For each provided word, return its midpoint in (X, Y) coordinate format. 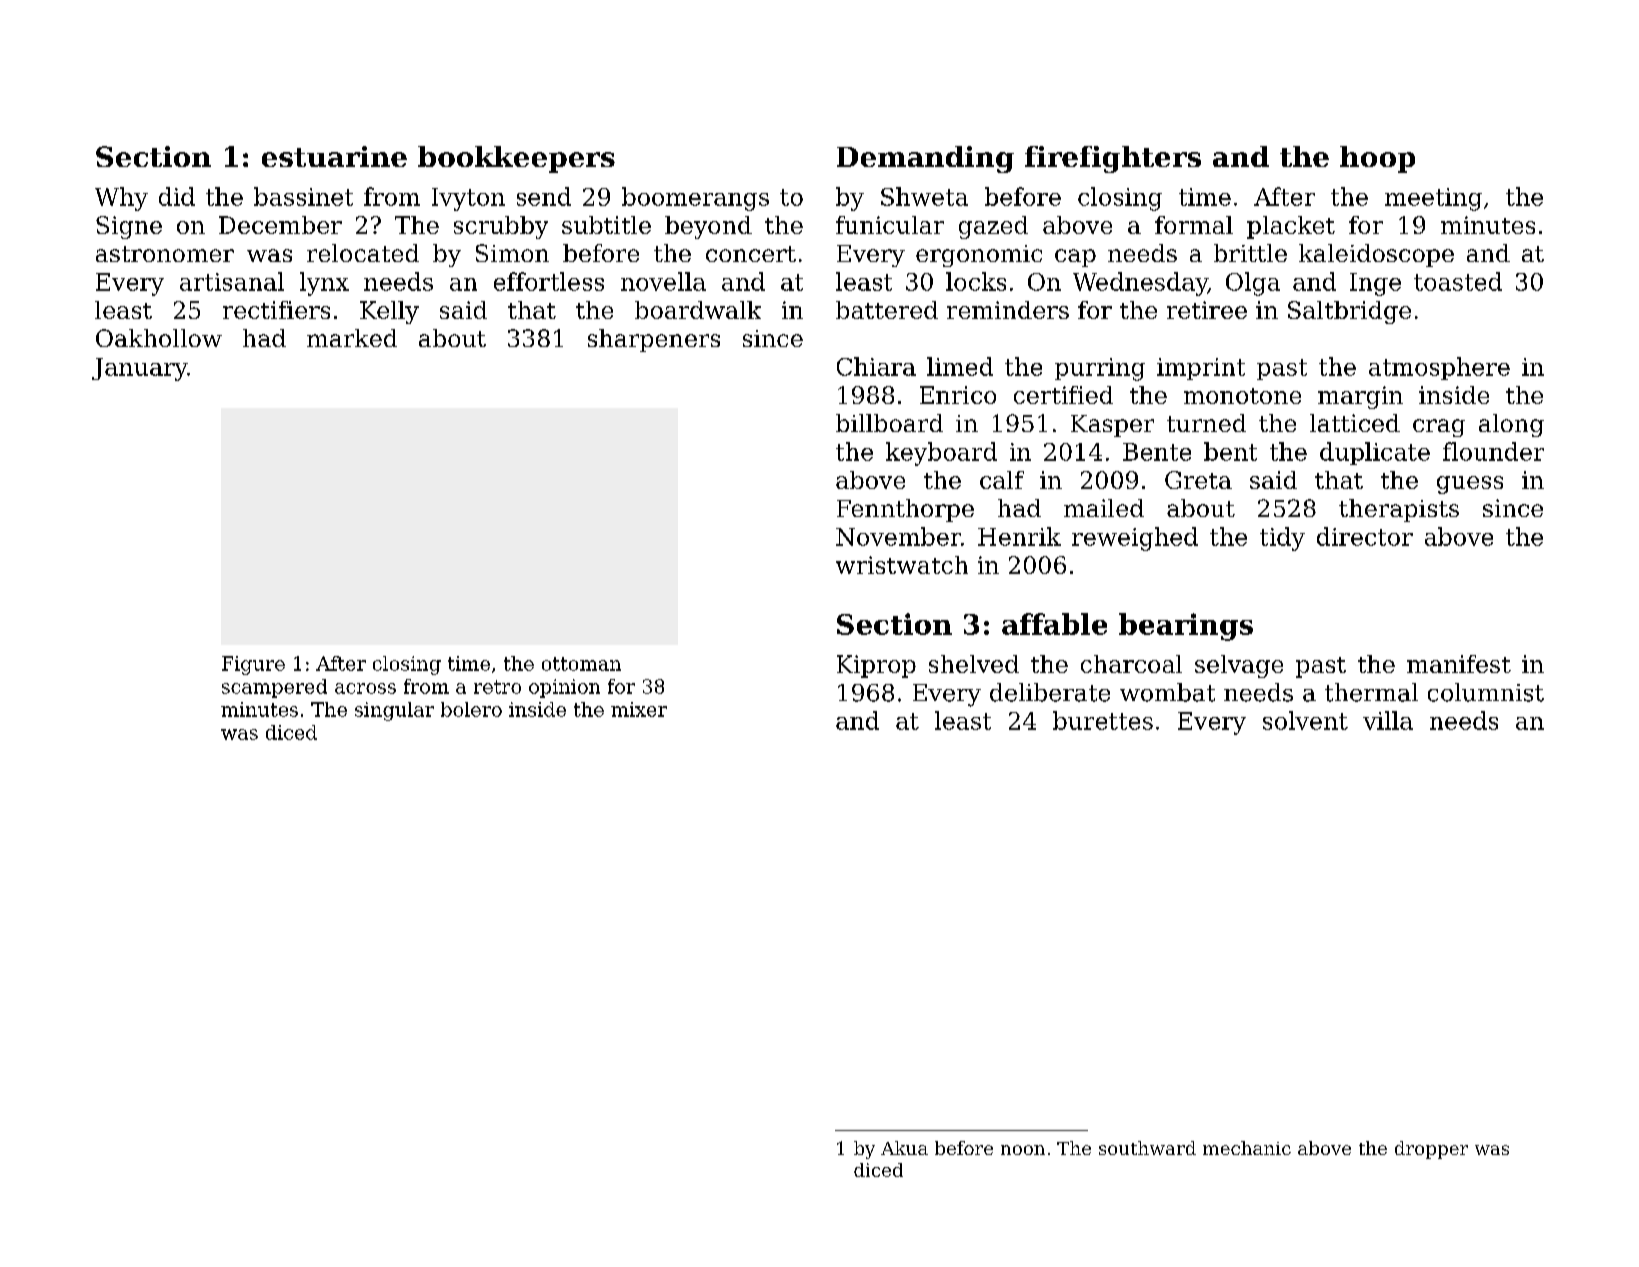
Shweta (924, 196)
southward (1147, 1148)
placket (1291, 227)
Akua (904, 1148)
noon (1023, 1150)
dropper (1431, 1150)
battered (887, 310)
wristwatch (902, 565)
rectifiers (276, 310)
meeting (1433, 199)
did (177, 196)
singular (394, 711)
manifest (1459, 664)
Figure (253, 665)
